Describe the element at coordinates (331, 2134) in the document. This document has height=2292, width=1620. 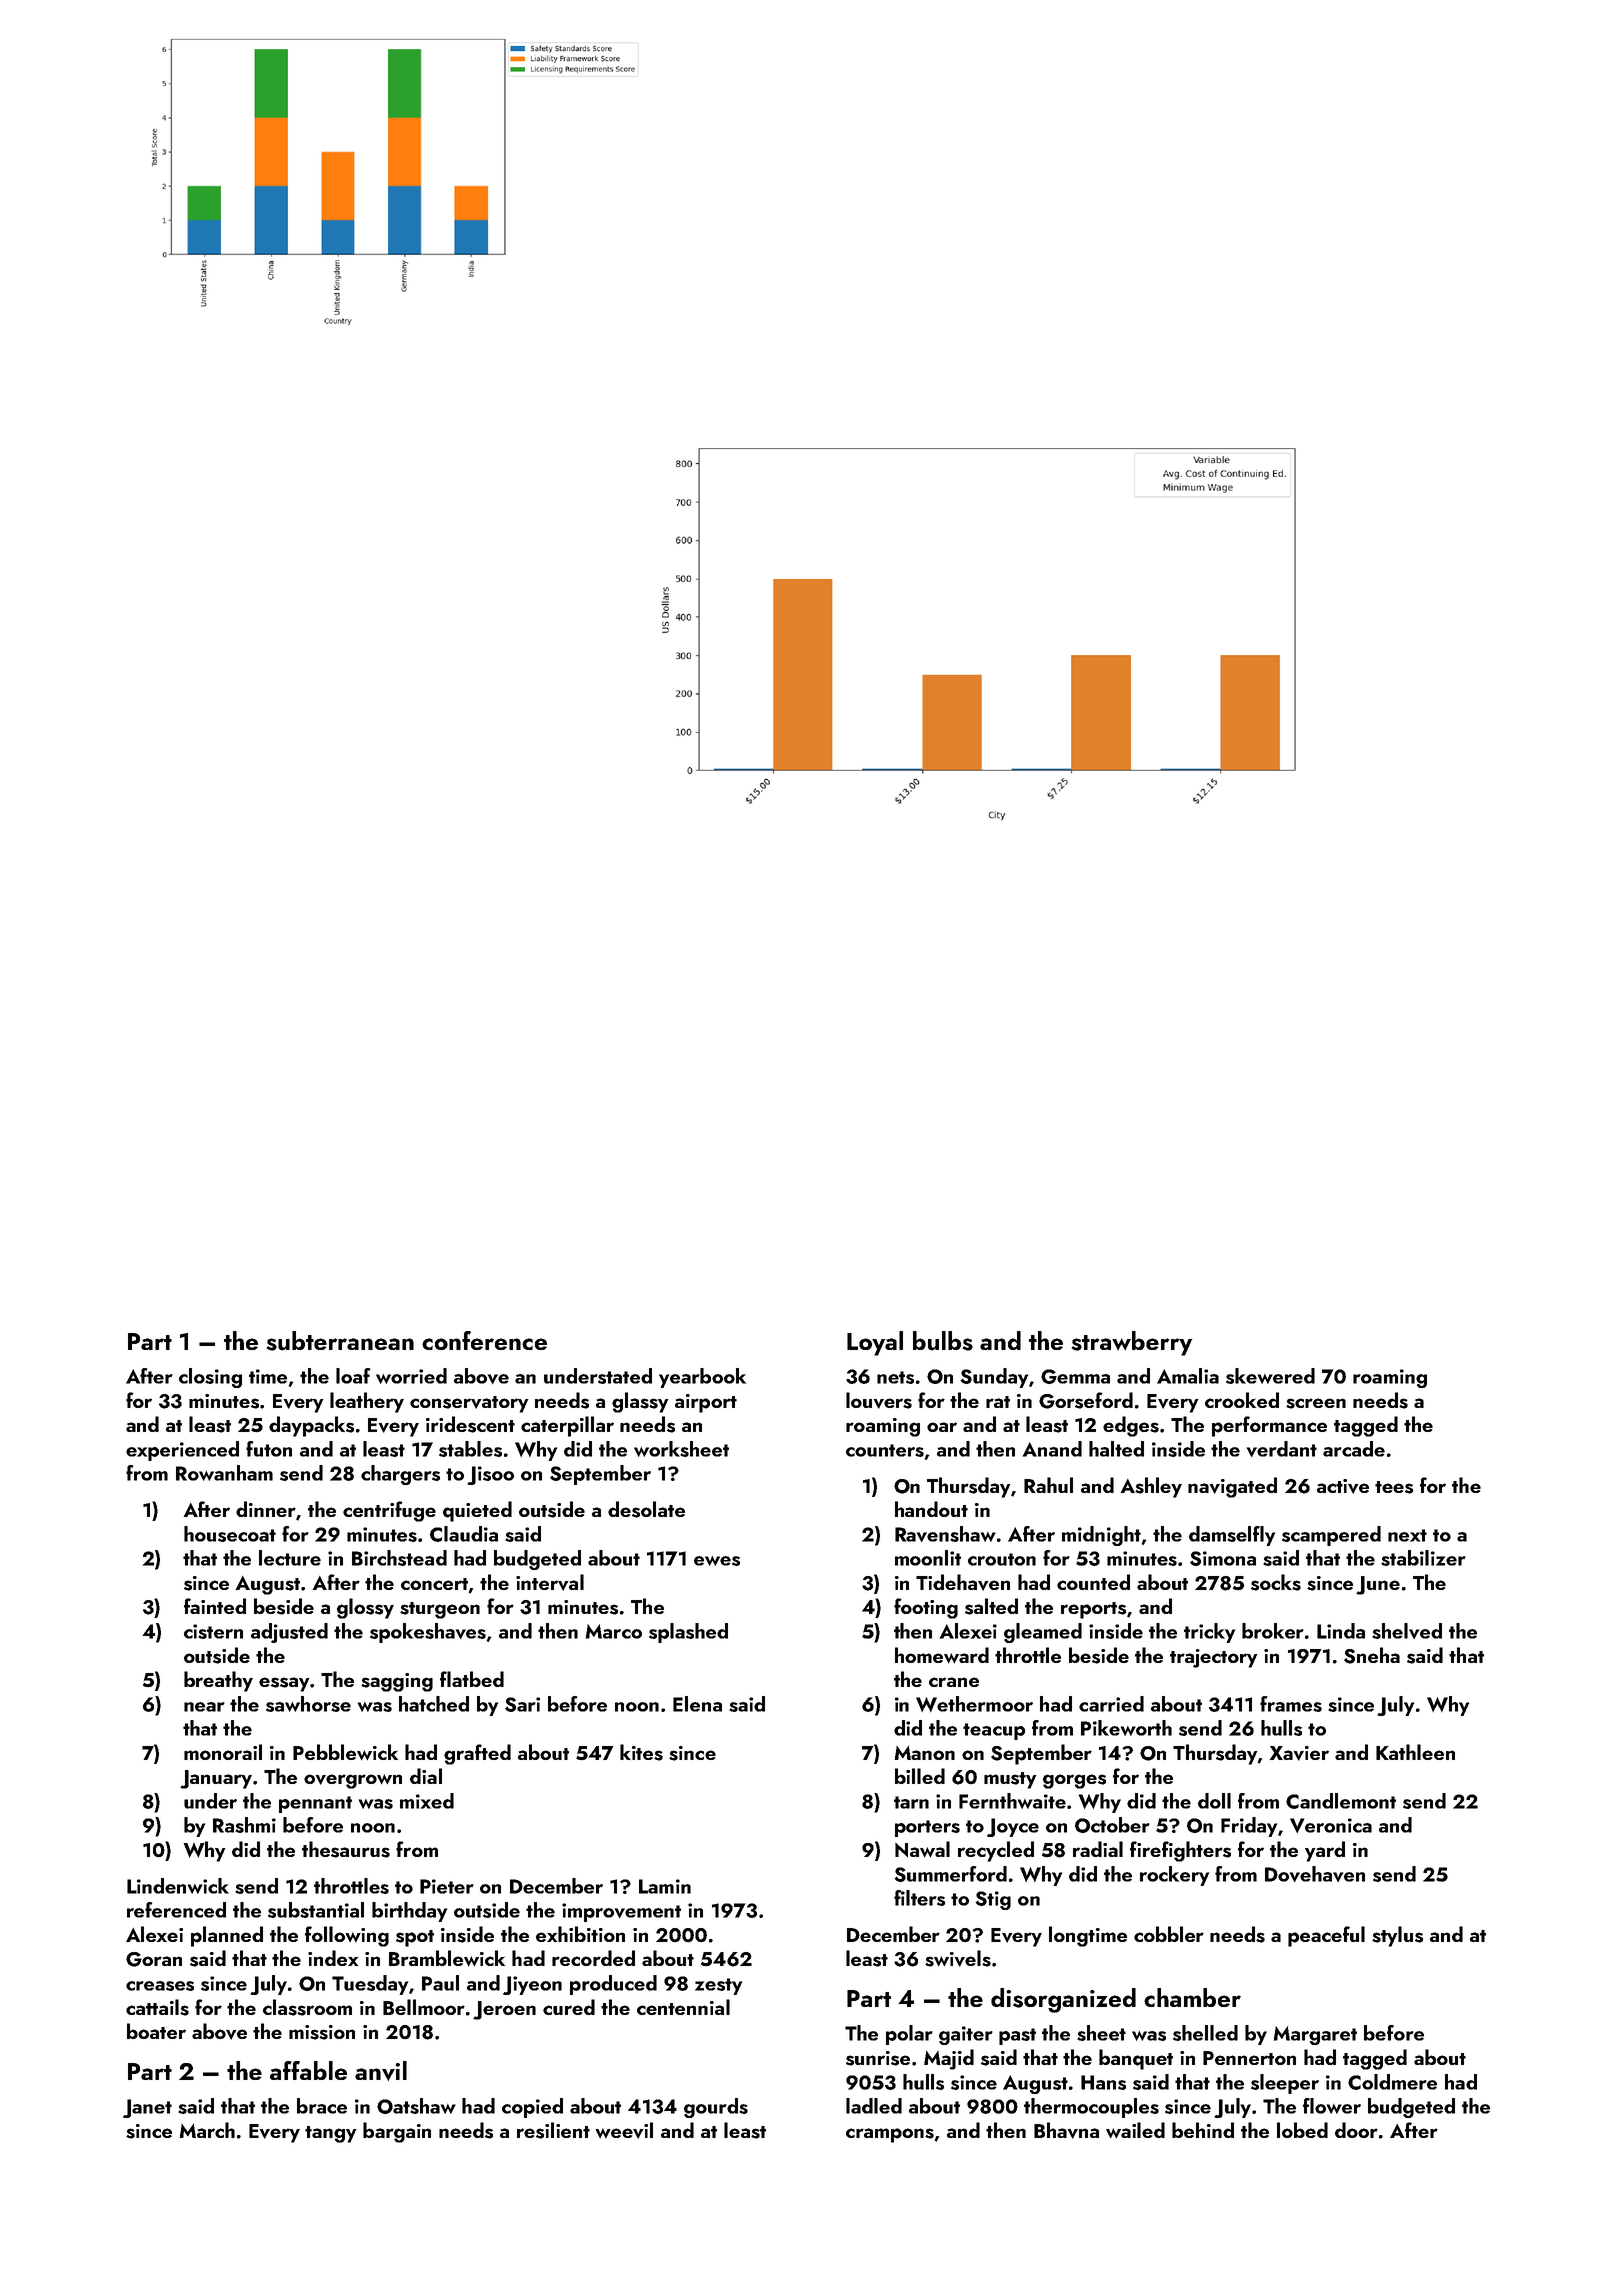
I see `tangy` at that location.
